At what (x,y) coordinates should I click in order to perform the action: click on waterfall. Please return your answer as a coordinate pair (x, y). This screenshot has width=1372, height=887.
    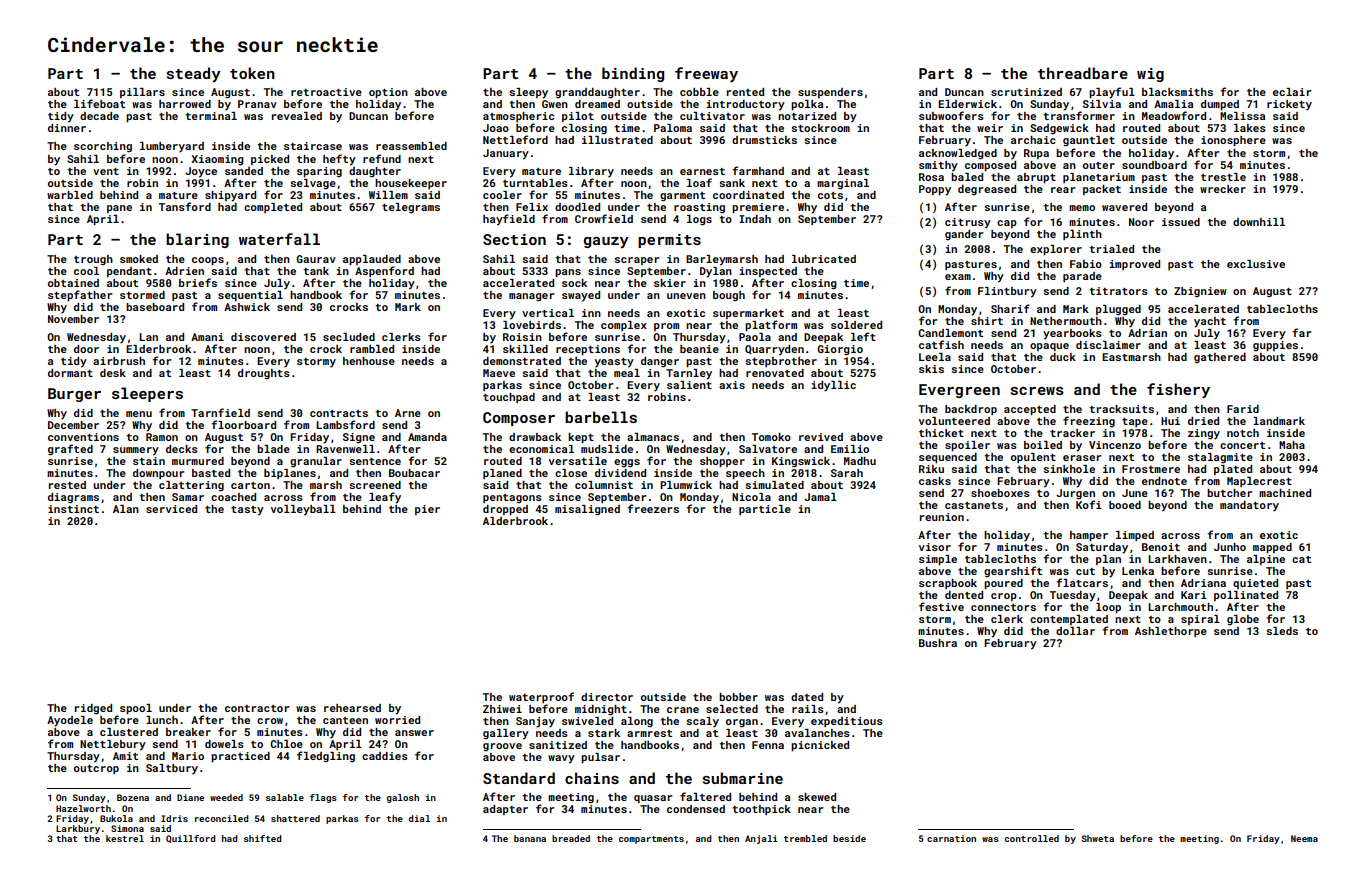
    Looking at the image, I should click on (279, 239).
